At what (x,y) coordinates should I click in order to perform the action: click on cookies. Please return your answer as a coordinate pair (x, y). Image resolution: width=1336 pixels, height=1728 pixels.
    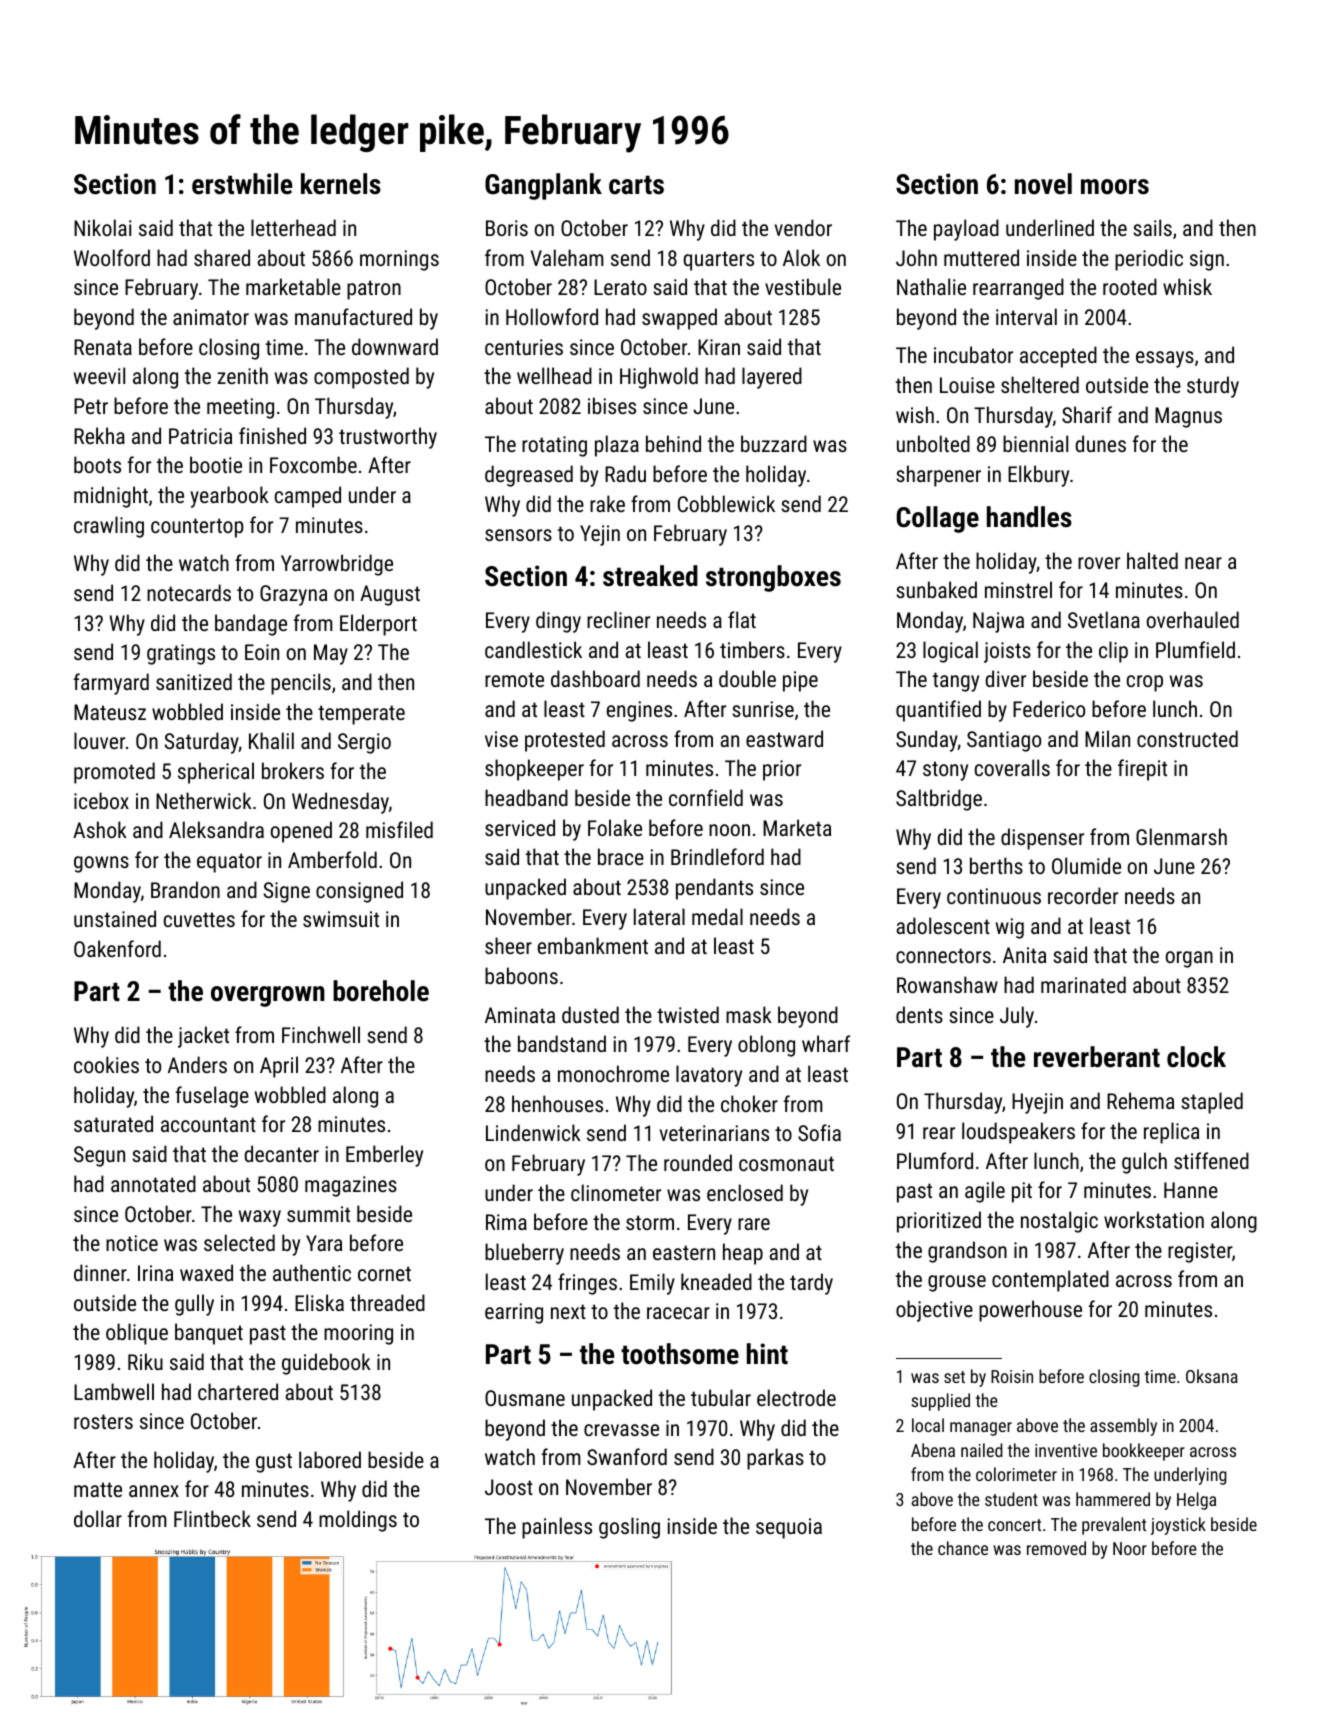
    Looking at the image, I should click on (106, 1064).
